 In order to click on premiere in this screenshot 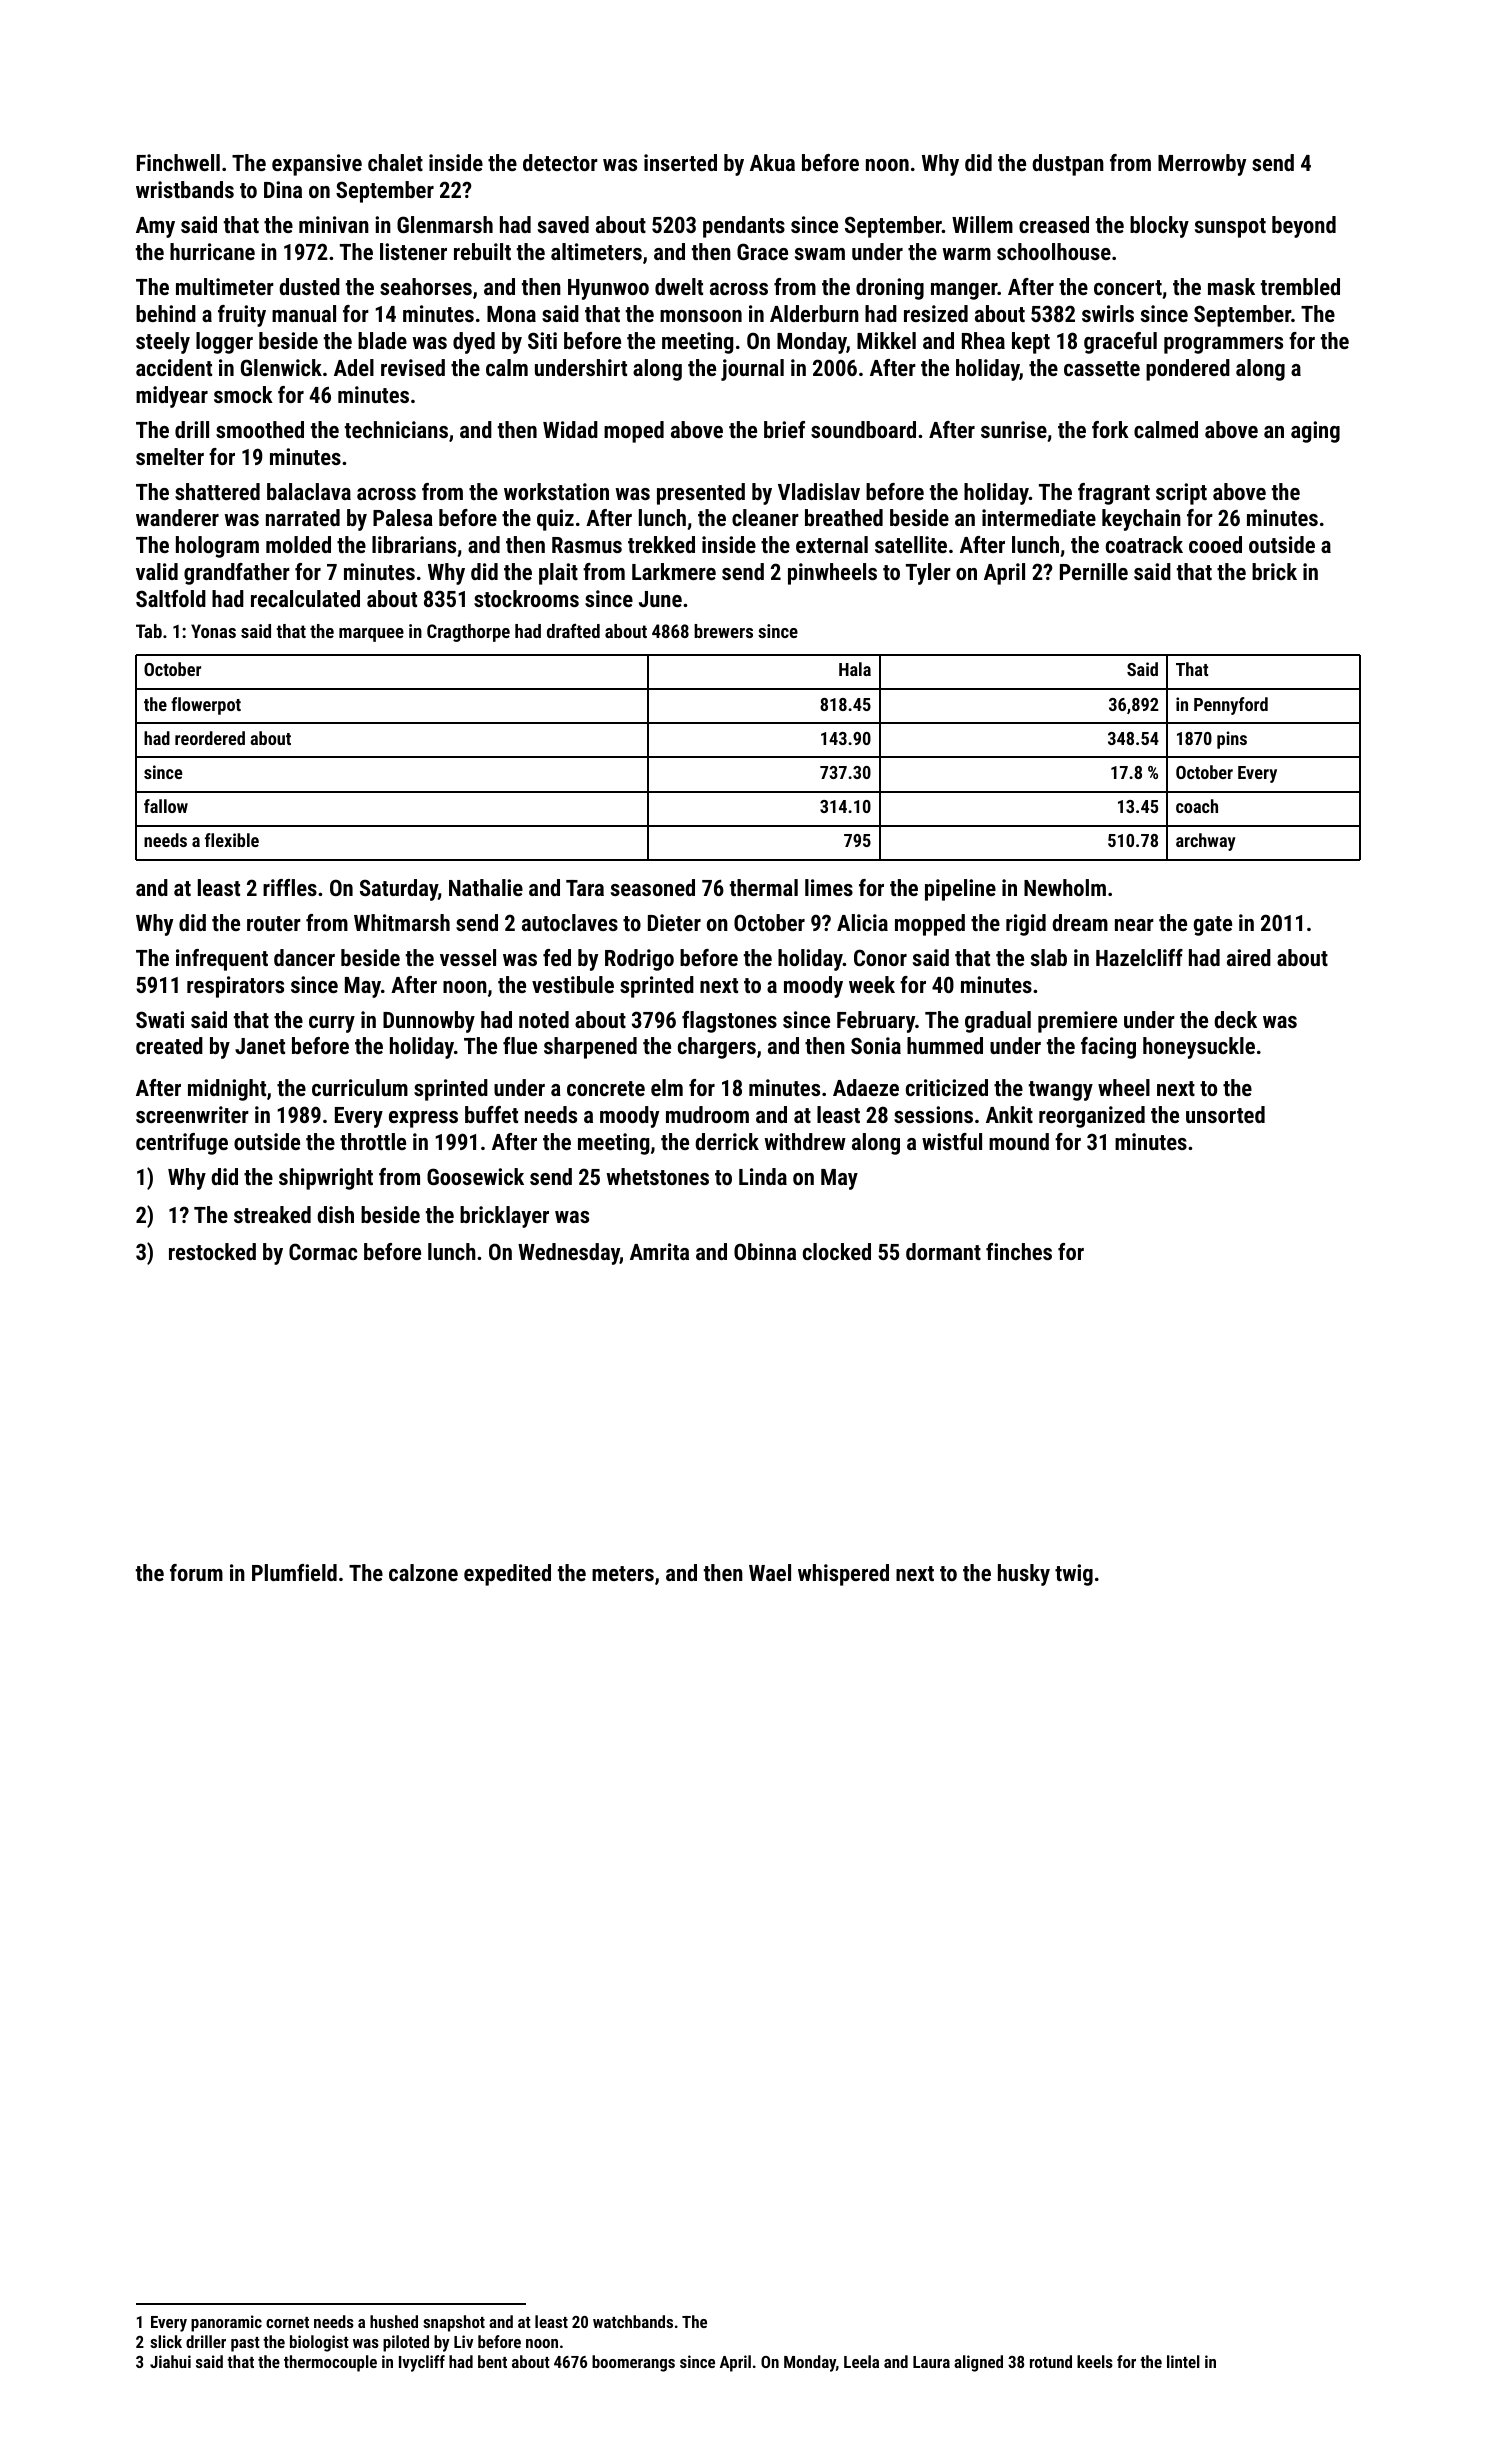, I will do `click(1077, 1022)`.
